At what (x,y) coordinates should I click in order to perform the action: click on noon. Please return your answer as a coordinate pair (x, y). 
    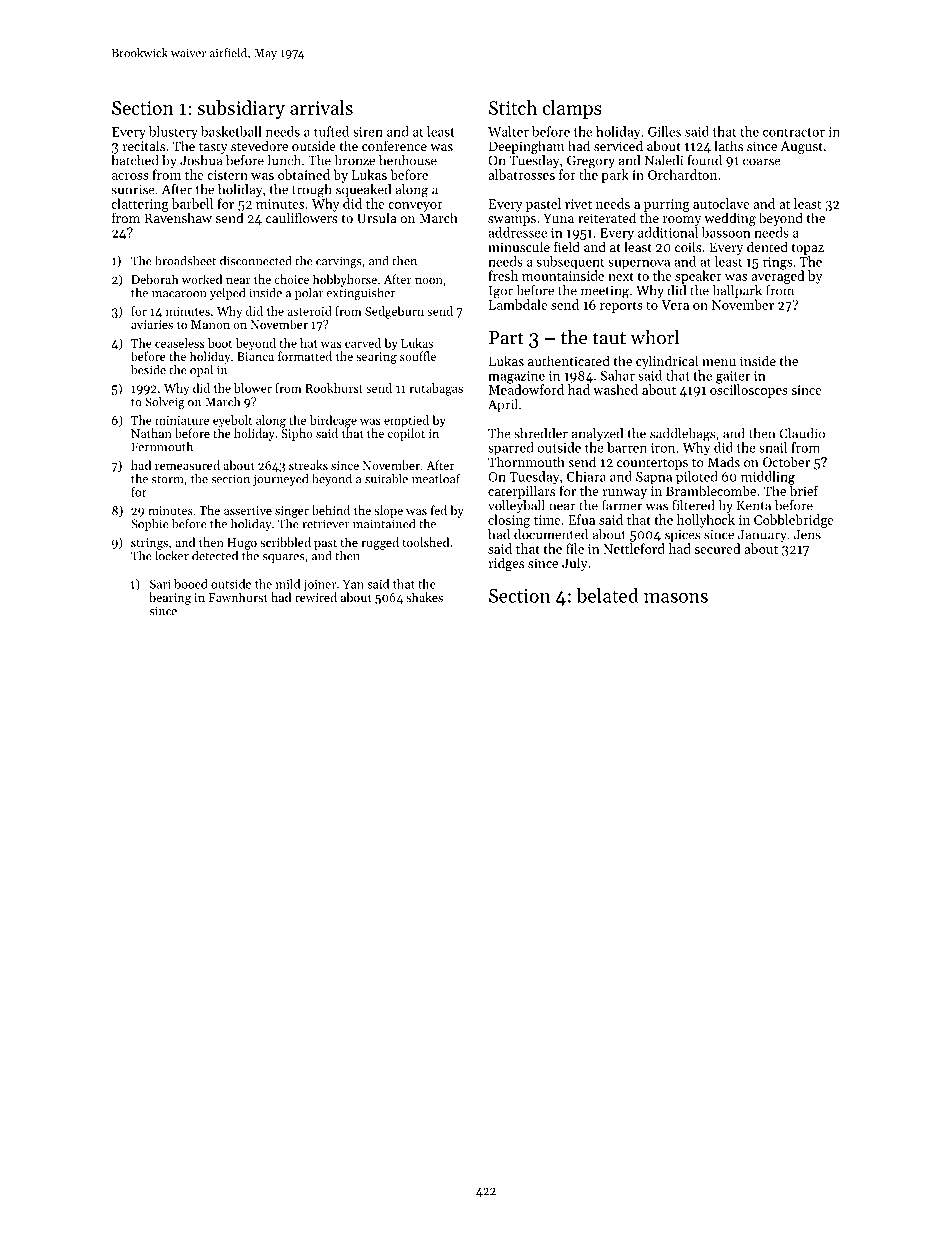
    Looking at the image, I should click on (429, 281).
